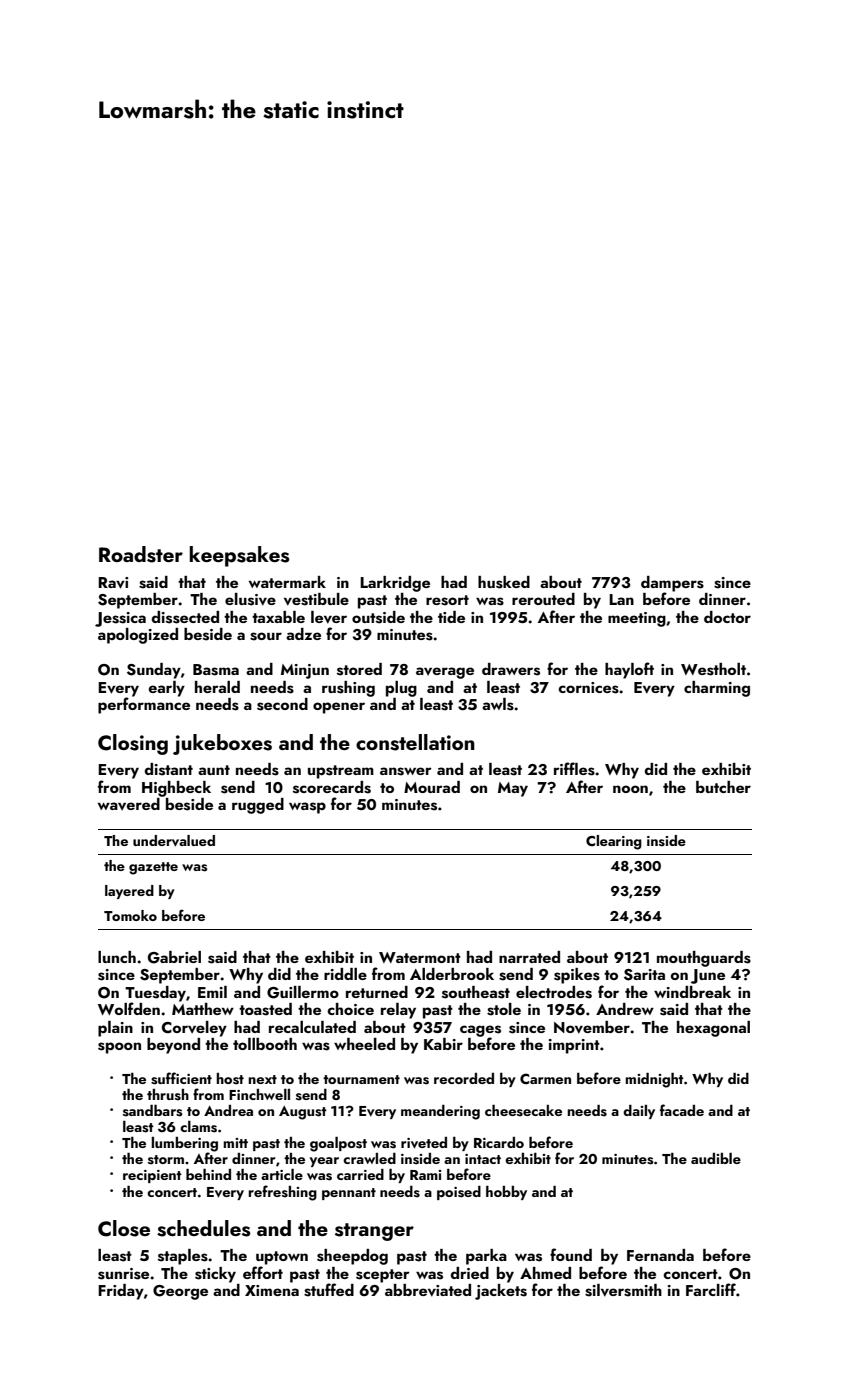 This page has width=849, height=1400. Describe the element at coordinates (124, 1228) in the page. I see `Close` at that location.
